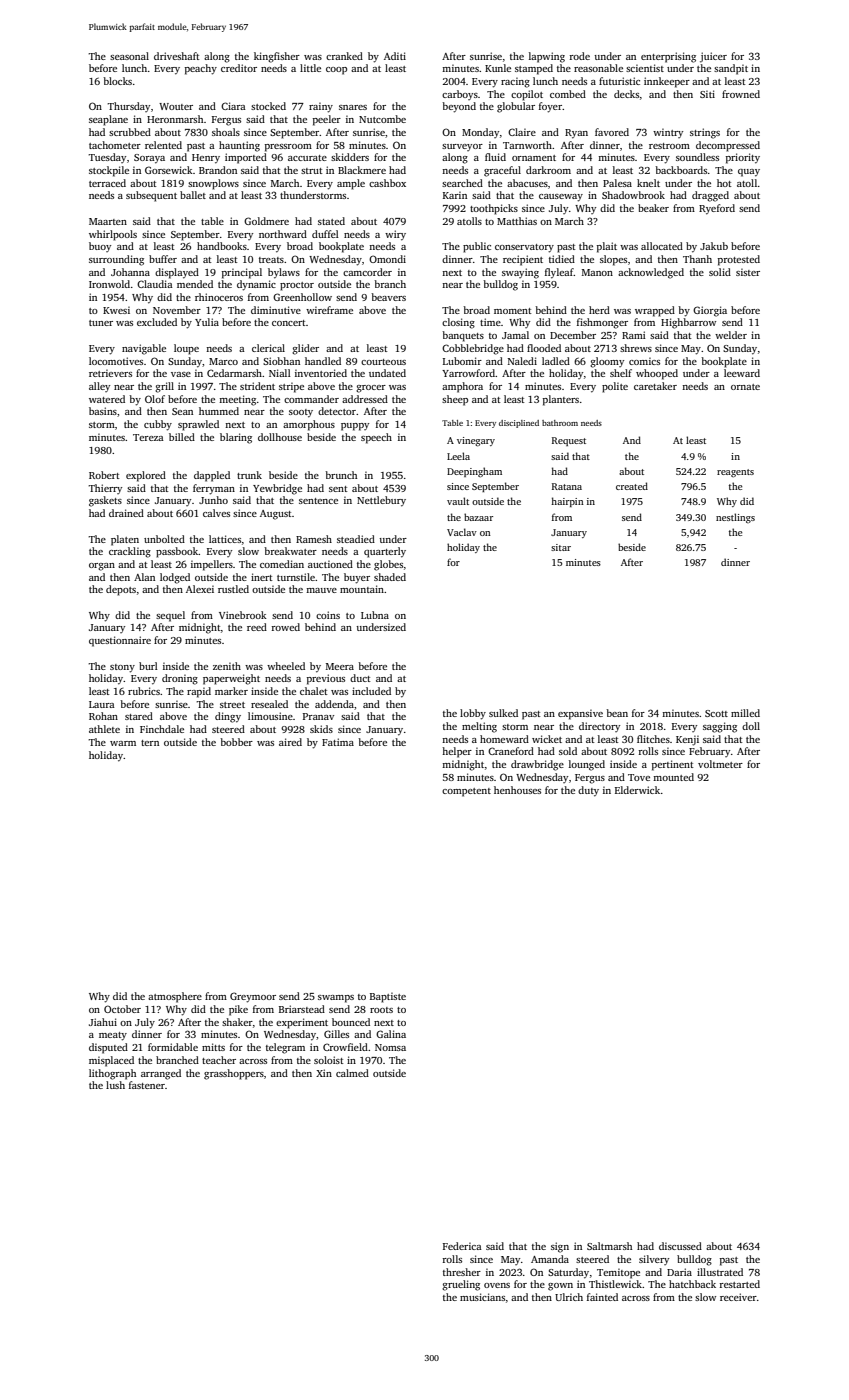 The height and width of the screenshot is (1400, 849). Describe the element at coordinates (302, 1009) in the screenshot. I see `Briarstead` at that location.
